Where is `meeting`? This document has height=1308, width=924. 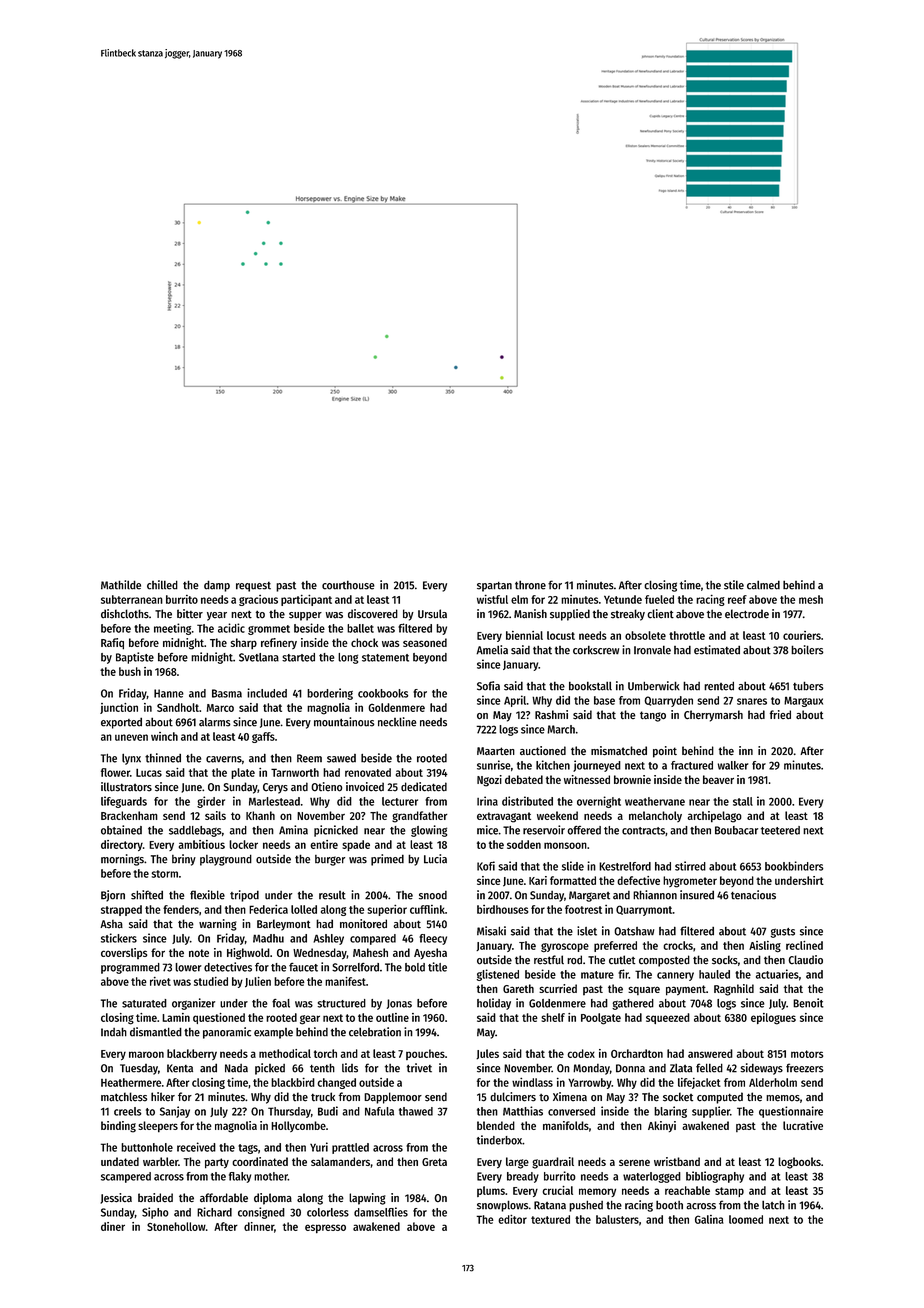
meeting is located at coordinates (172, 629).
